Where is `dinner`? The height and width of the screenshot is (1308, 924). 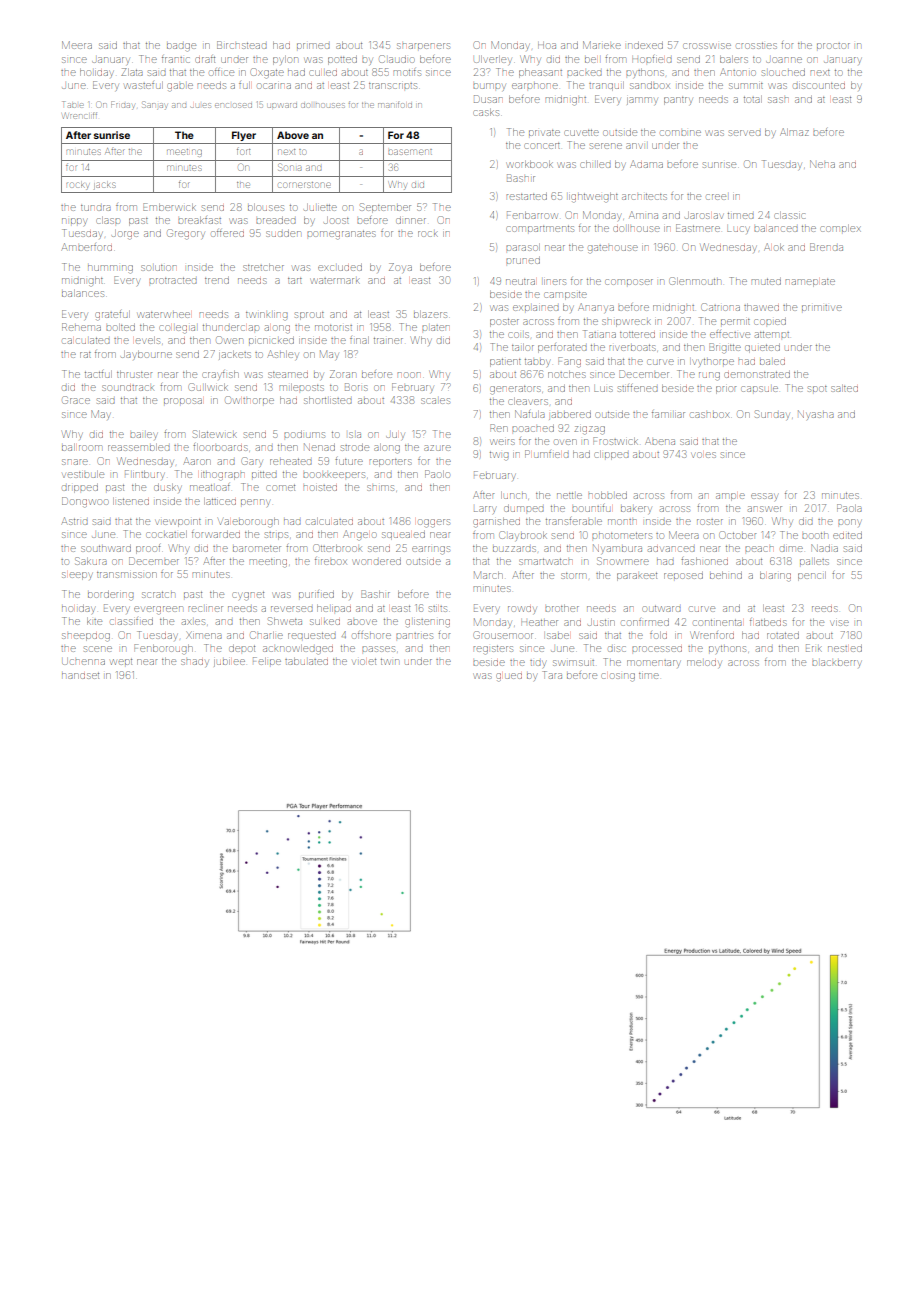
dinner is located at coordinates (411, 220).
